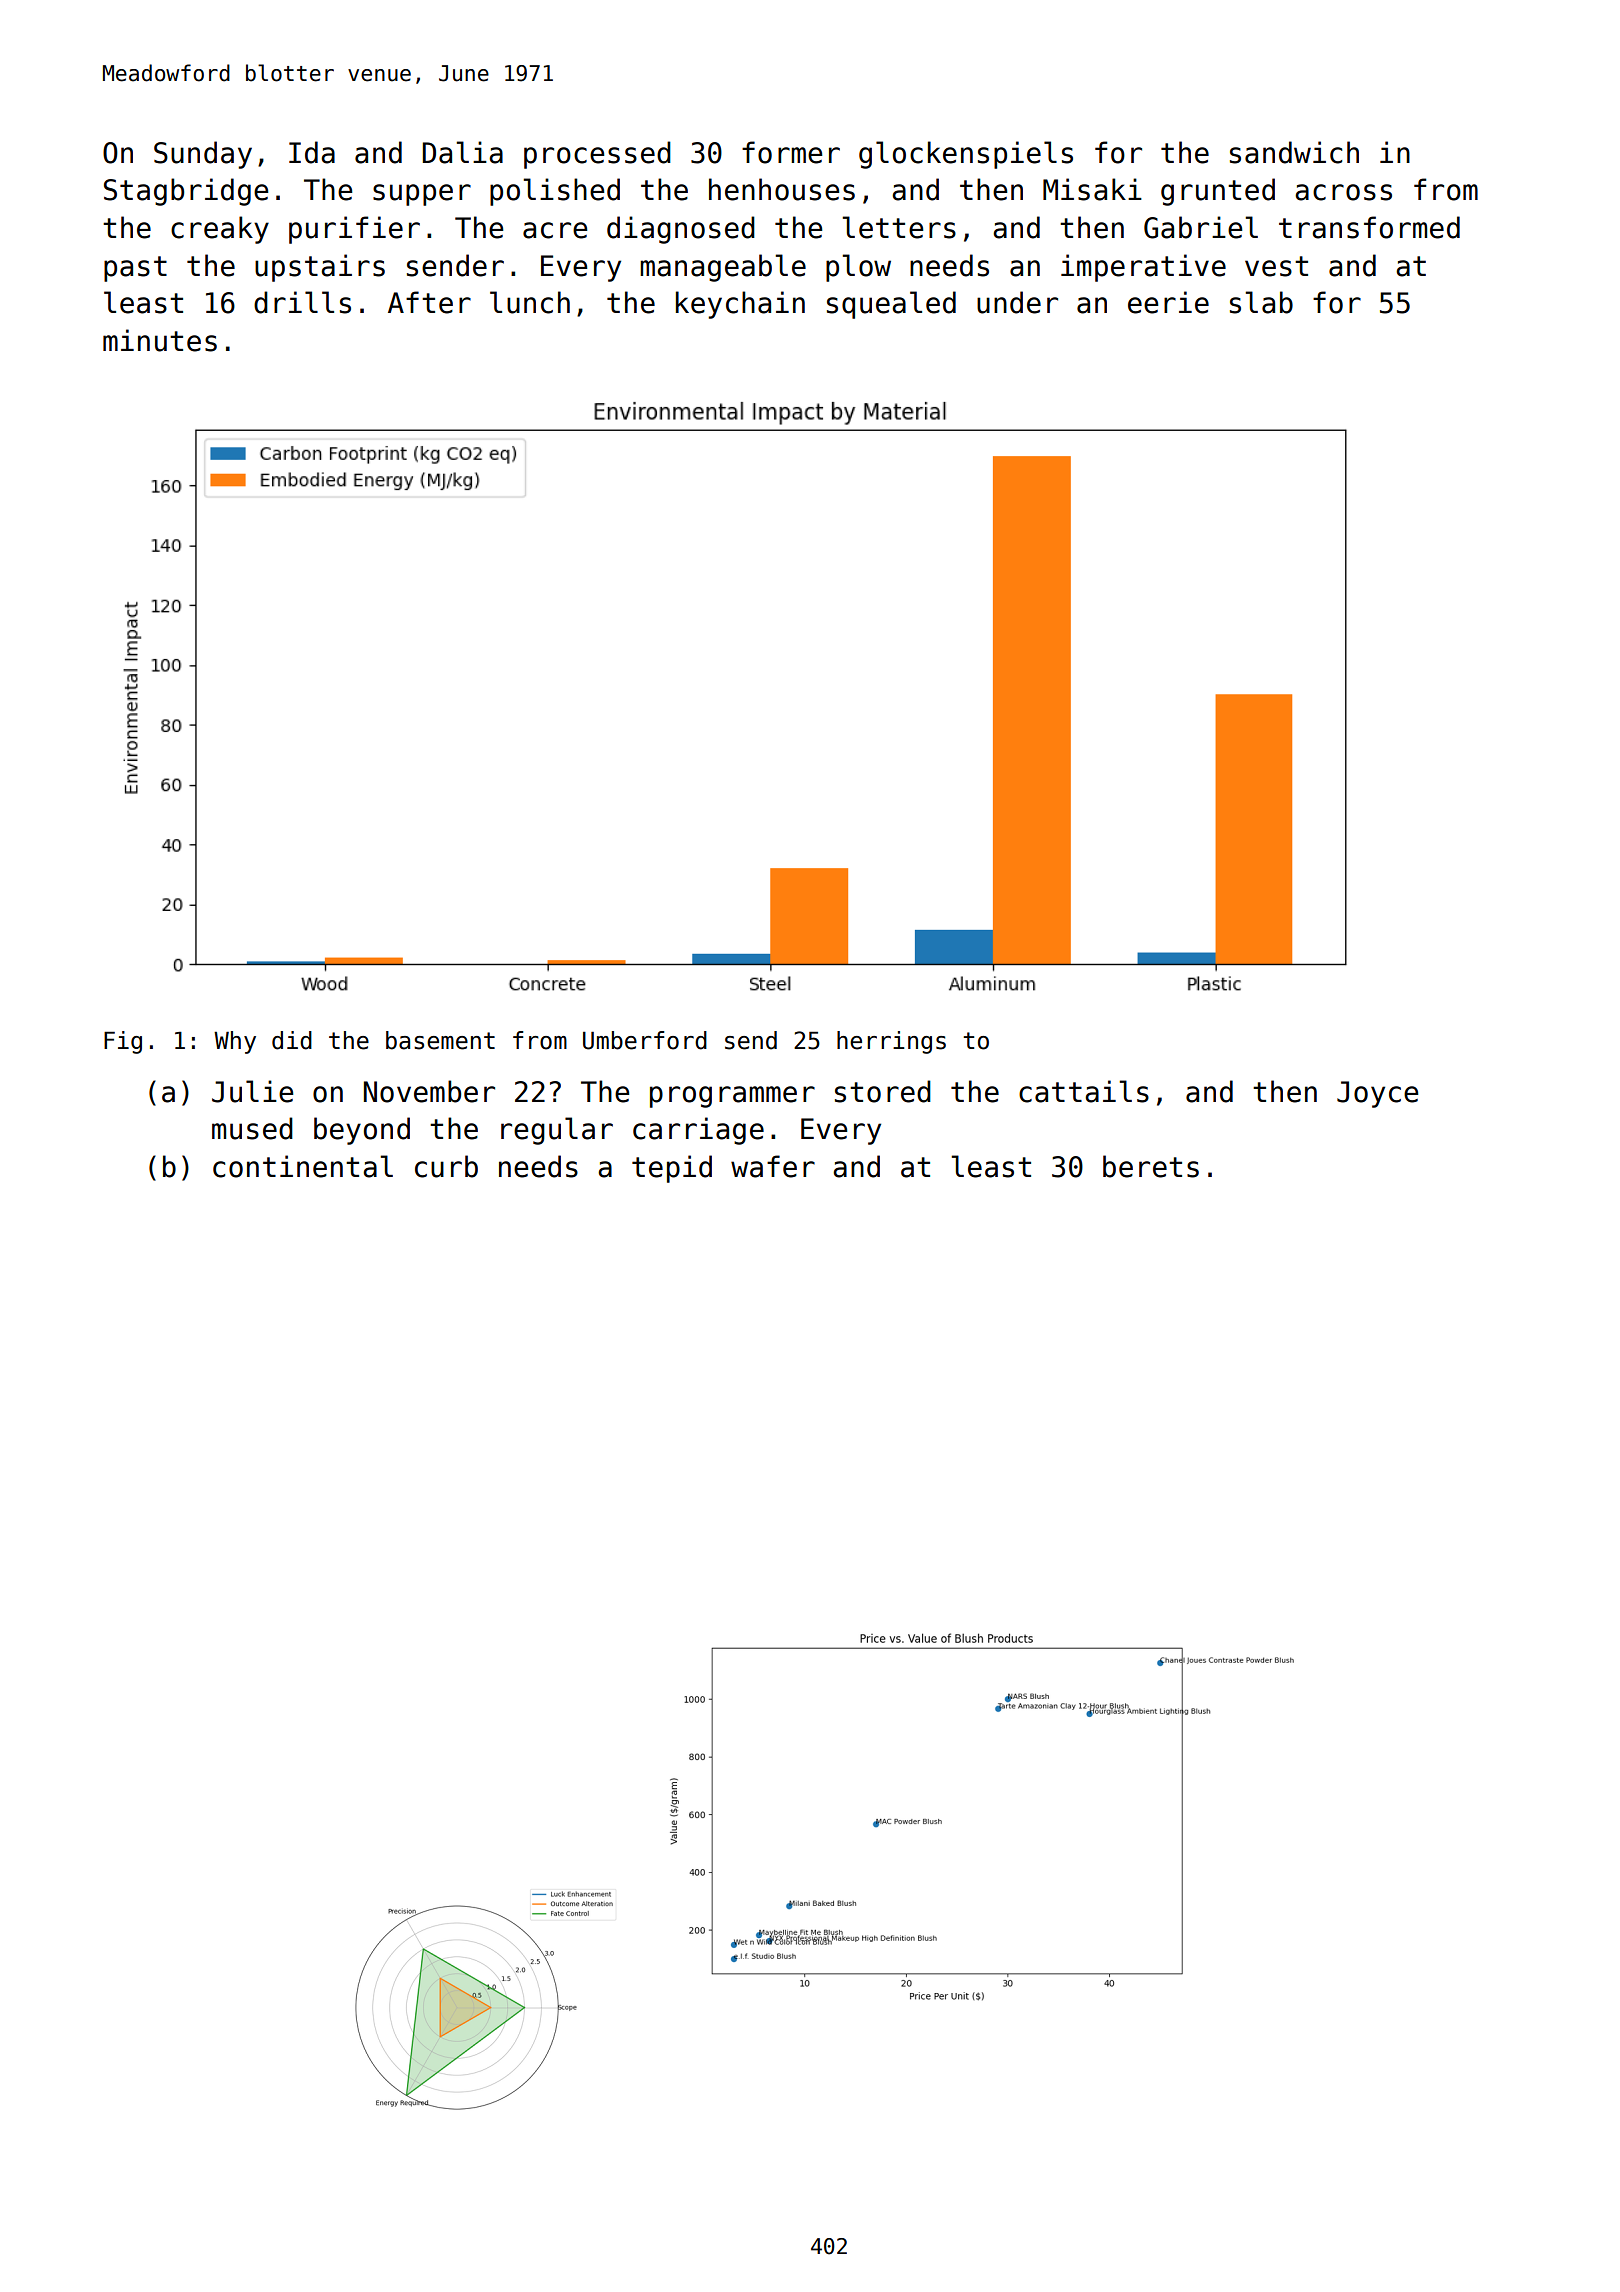  I want to click on slab, so click(1261, 302).
